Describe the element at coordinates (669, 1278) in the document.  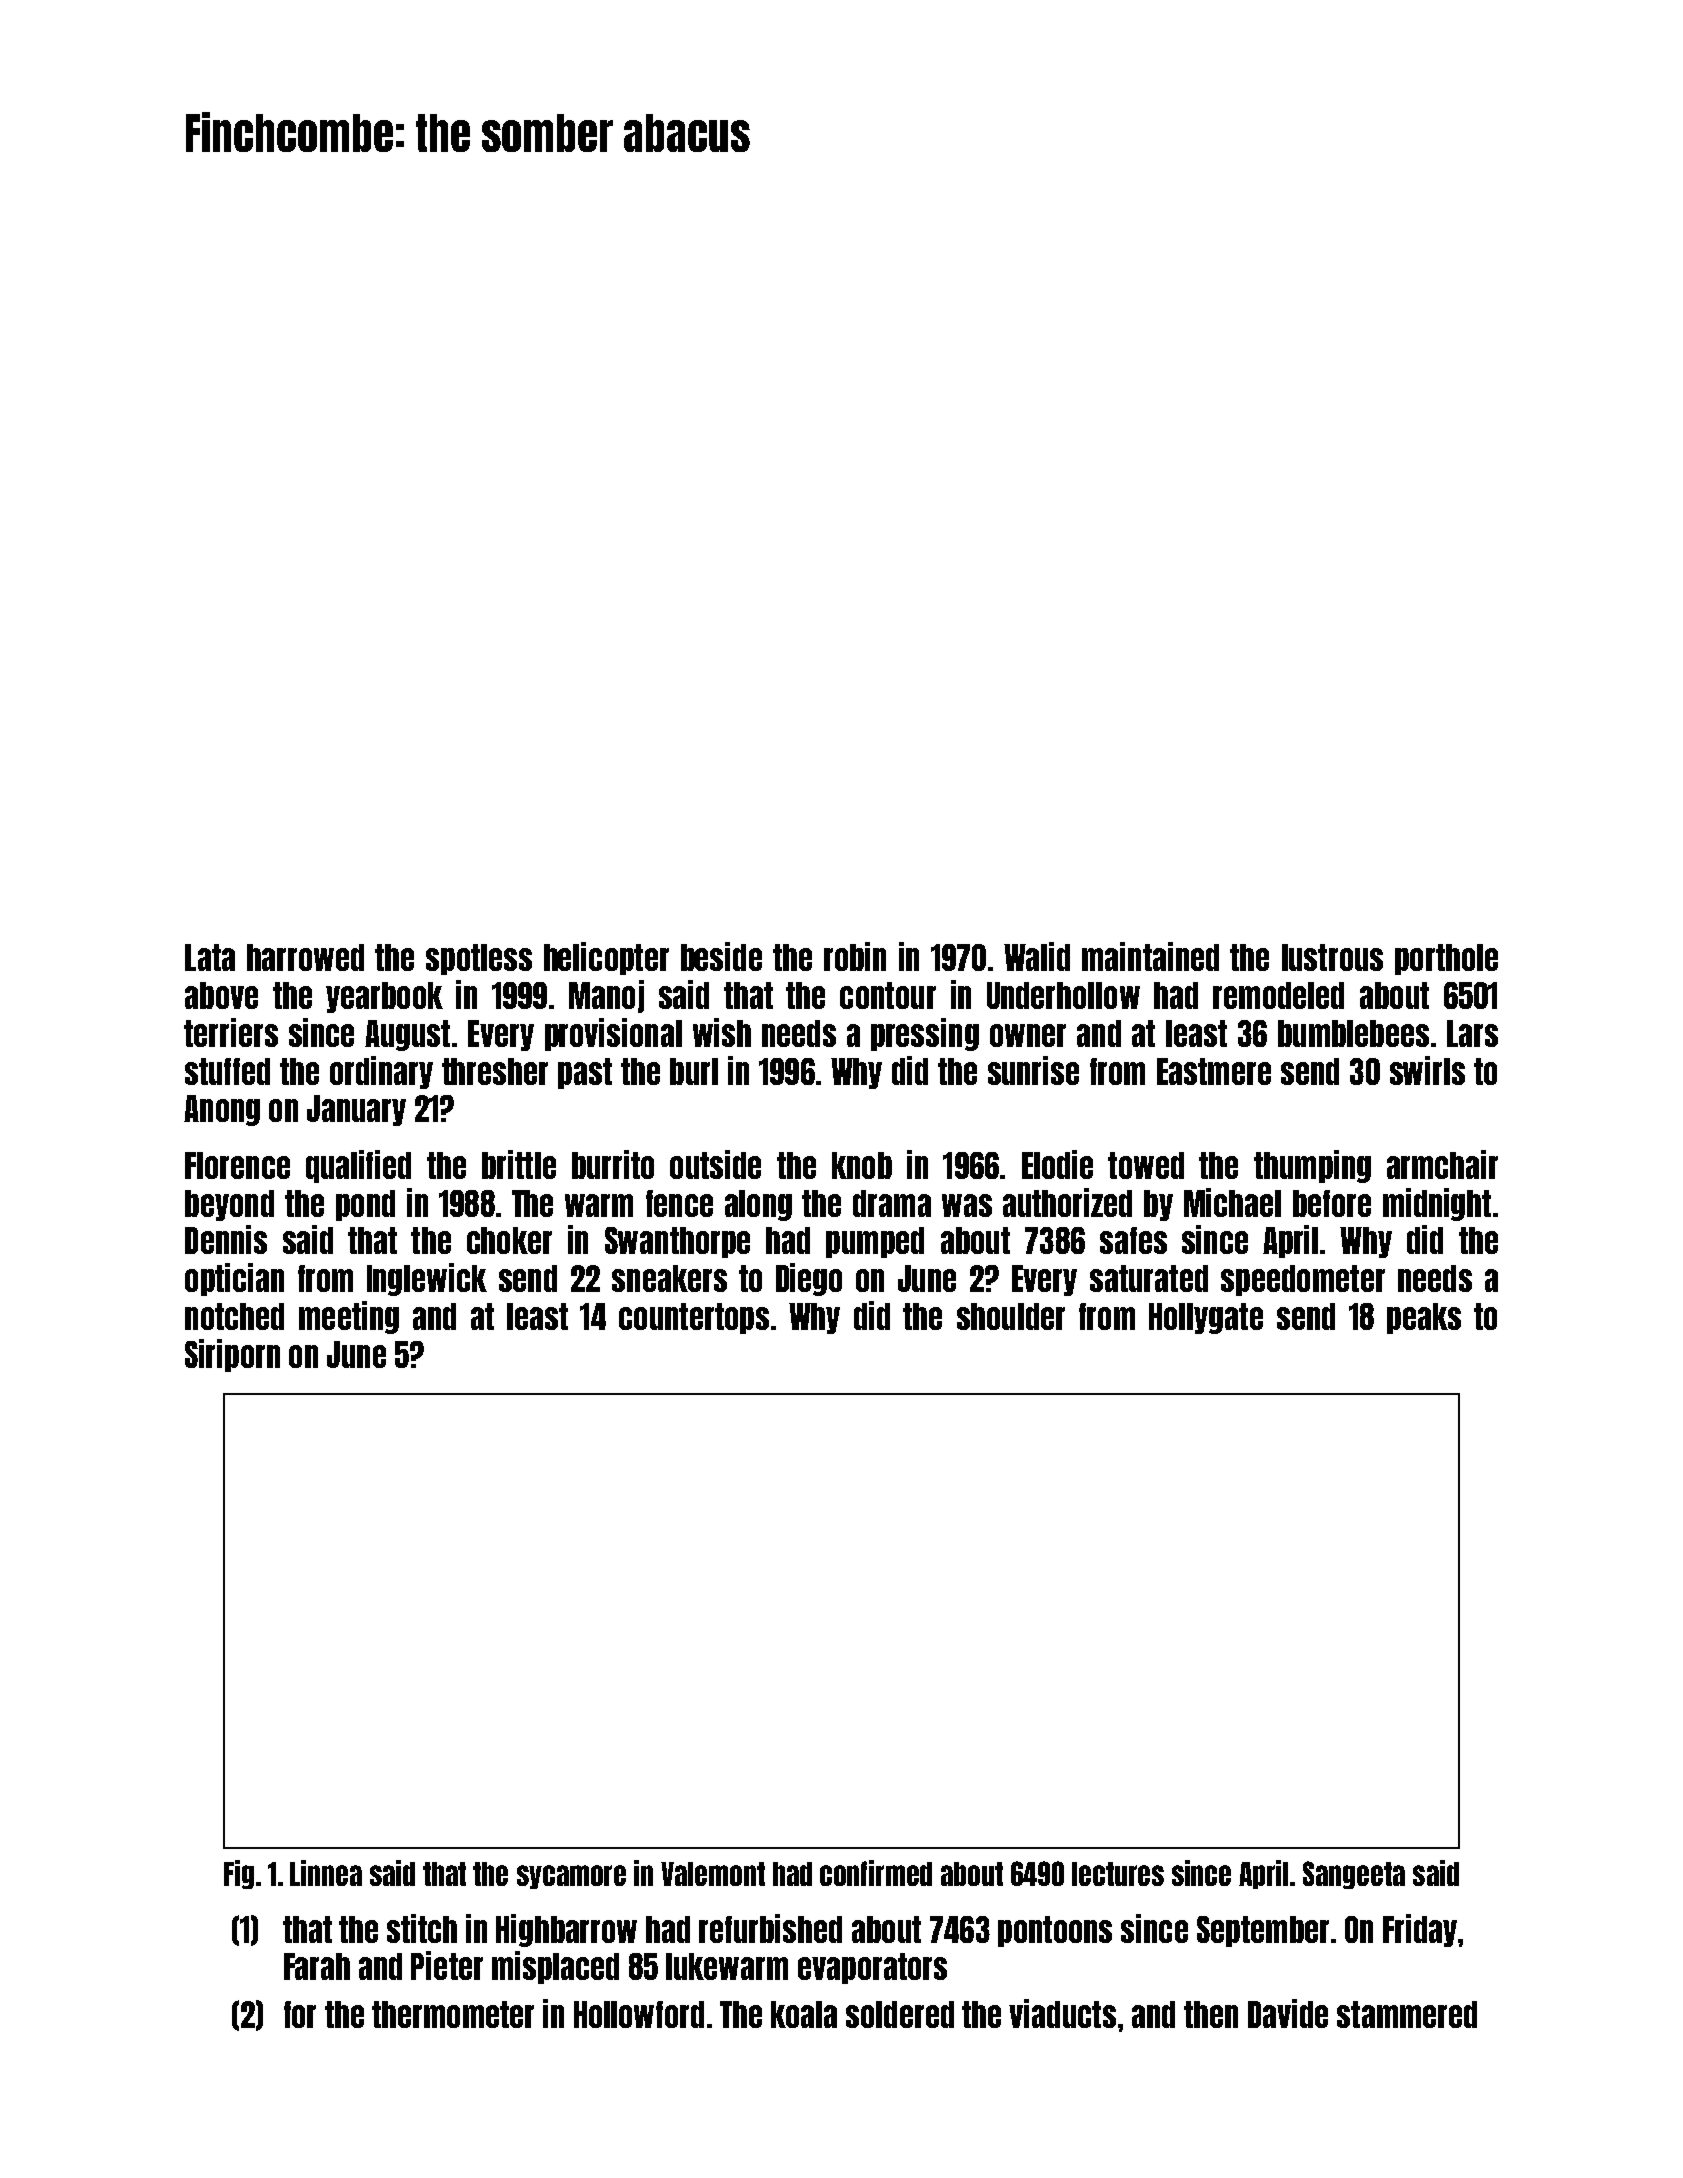
I see `sneakers` at that location.
